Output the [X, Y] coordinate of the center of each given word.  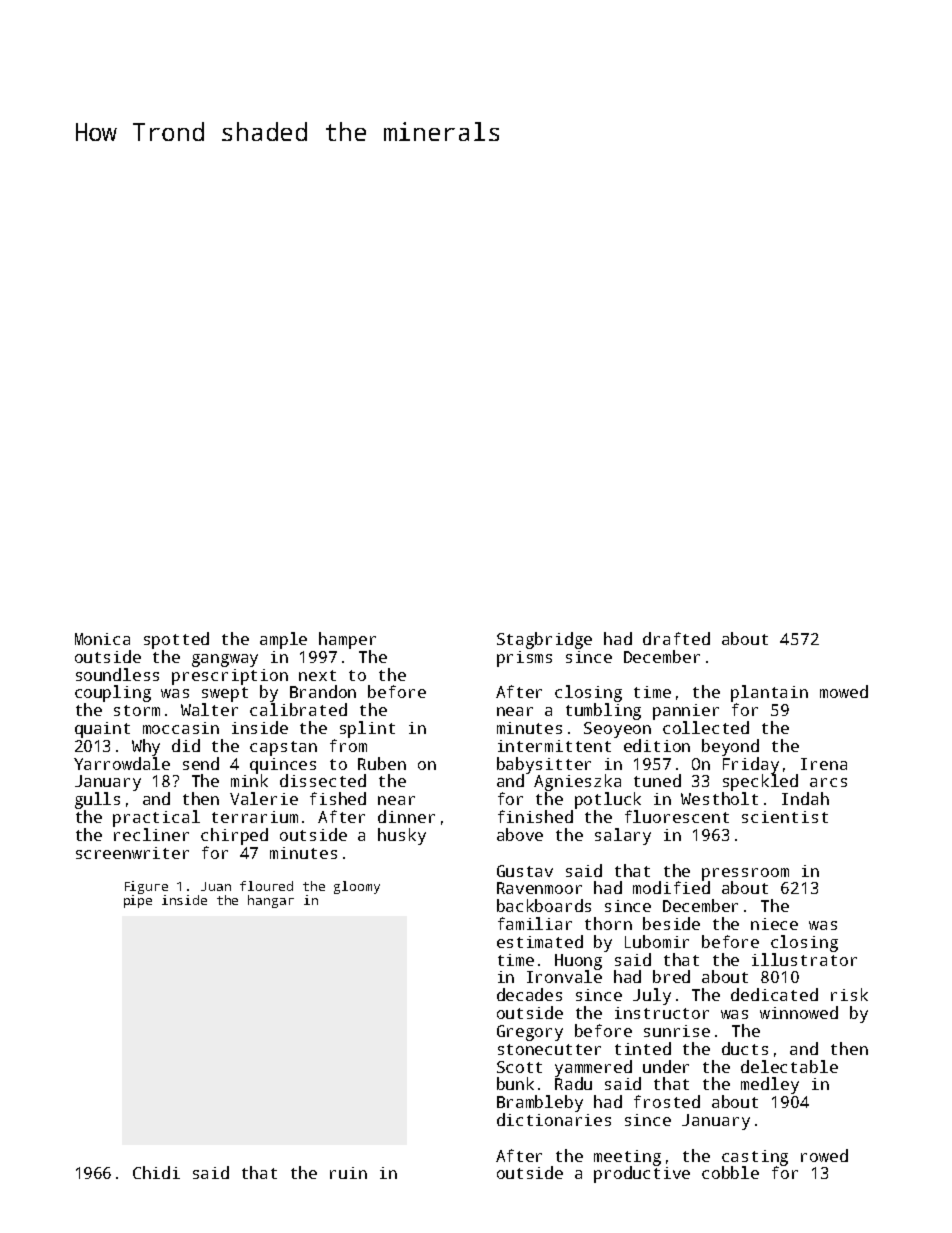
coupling [113, 693]
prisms [524, 659]
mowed [844, 691]
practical [156, 818]
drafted [676, 638]
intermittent [554, 746]
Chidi [156, 1172]
